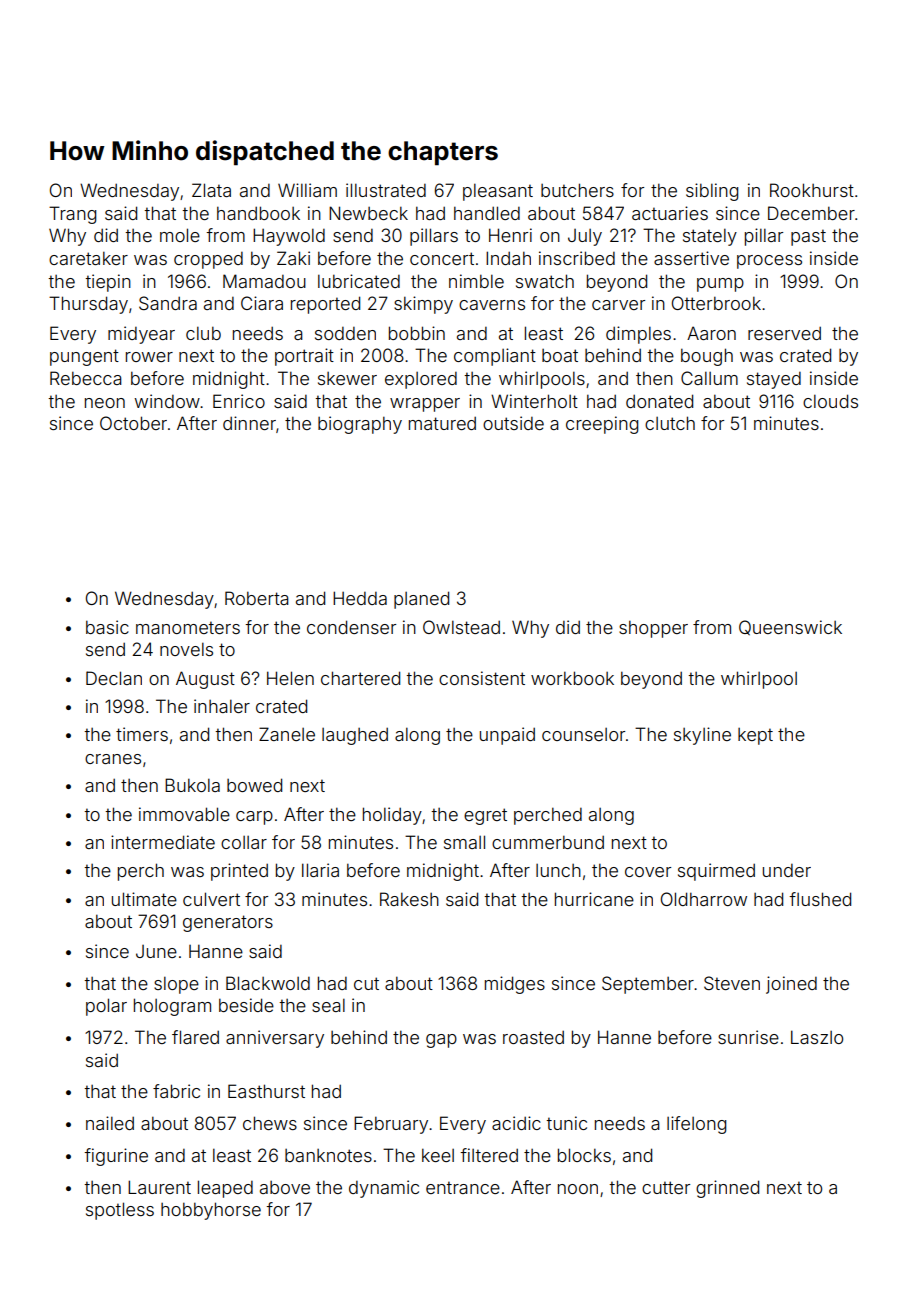 The height and width of the page is (1316, 908). Describe the element at coordinates (211, 190) in the page. I see `Zlata` at that location.
